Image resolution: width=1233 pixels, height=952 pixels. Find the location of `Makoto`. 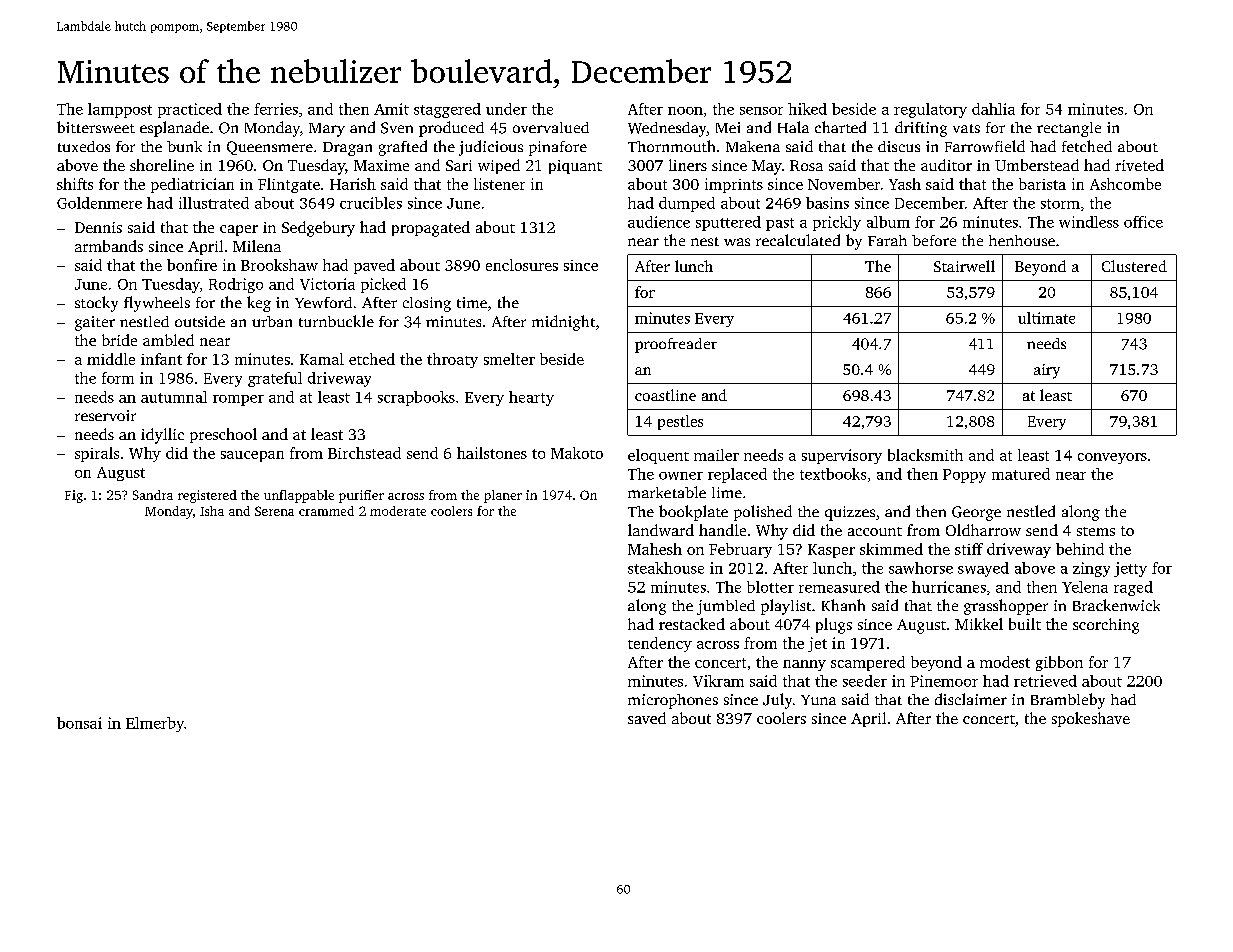

Makoto is located at coordinates (577, 453).
